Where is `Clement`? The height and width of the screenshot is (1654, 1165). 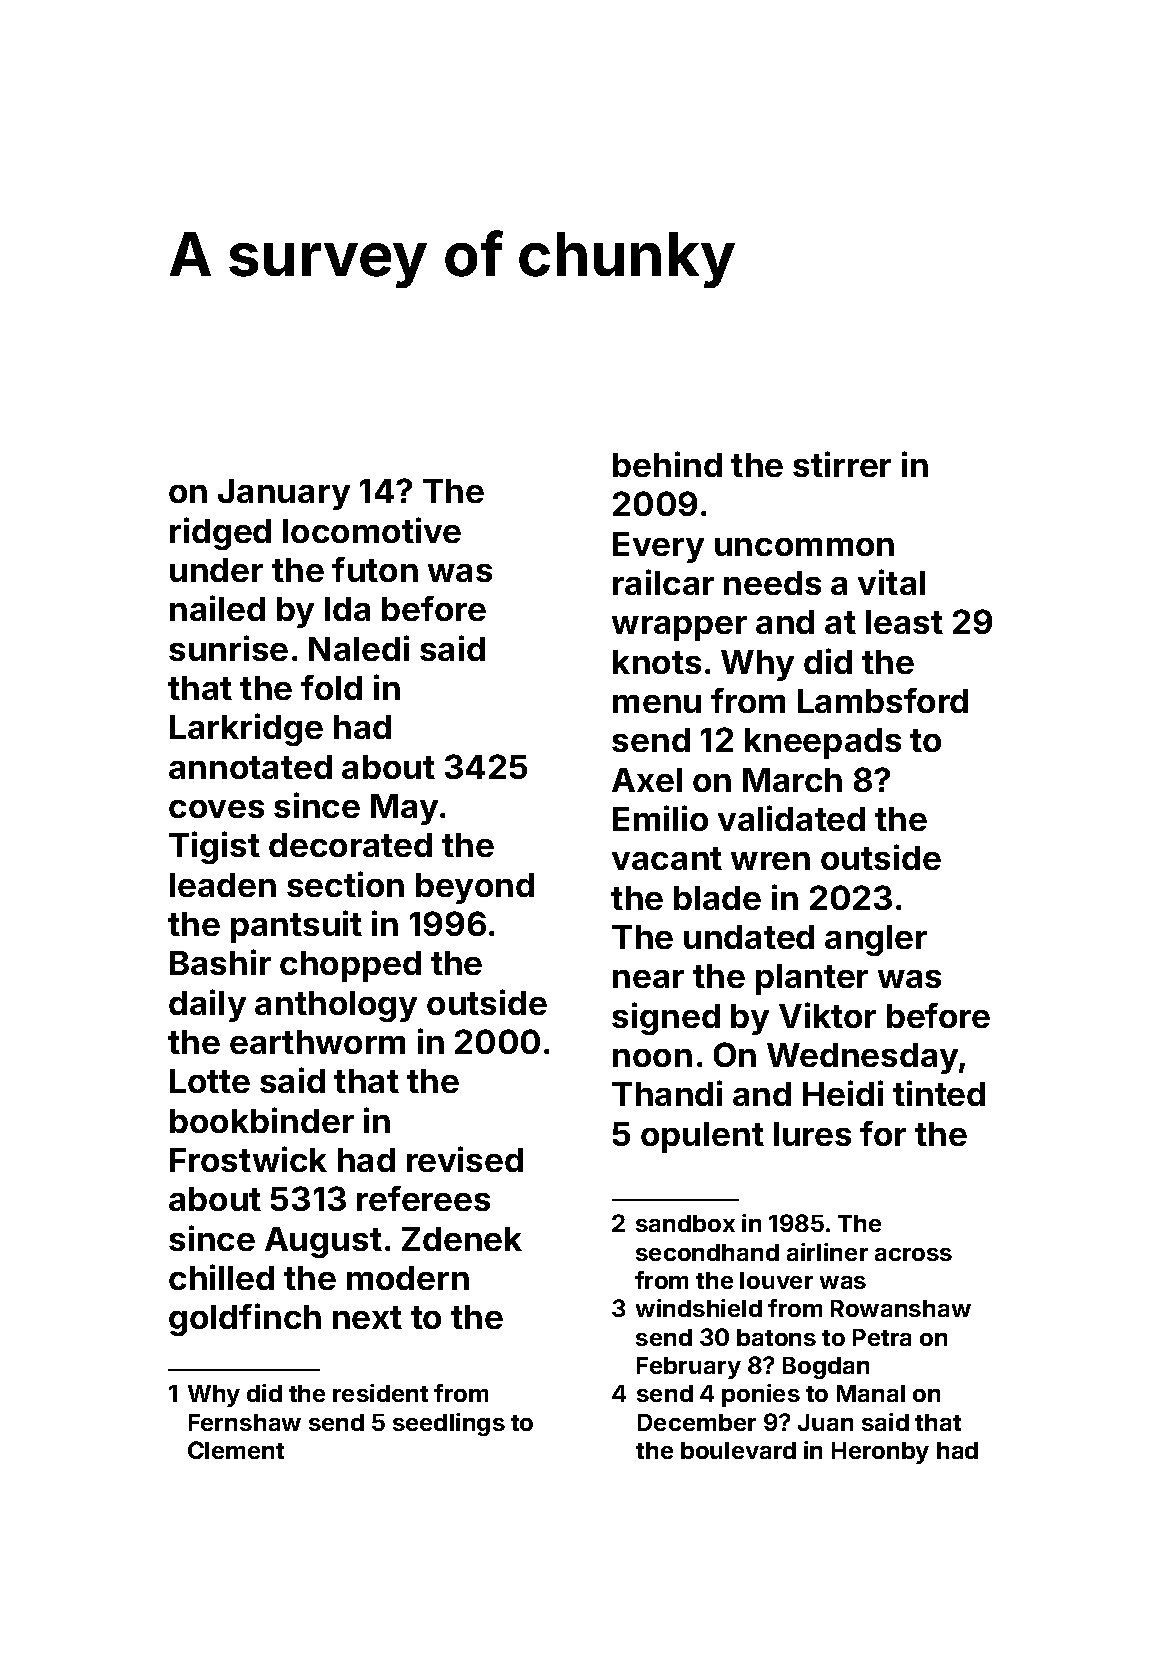
Clement is located at coordinates (236, 1450).
